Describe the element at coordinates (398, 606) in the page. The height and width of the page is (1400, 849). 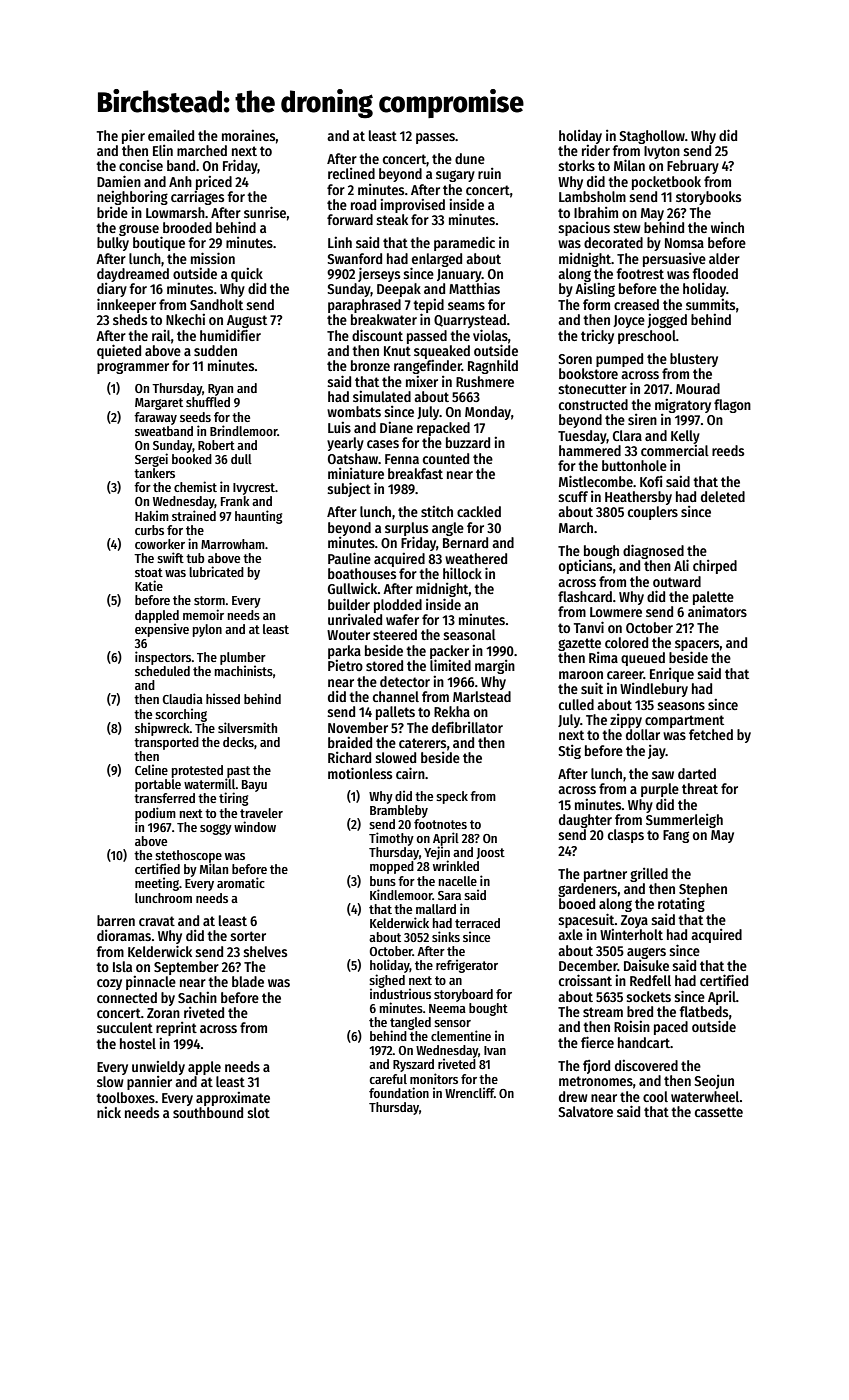
I see `plodded` at that location.
